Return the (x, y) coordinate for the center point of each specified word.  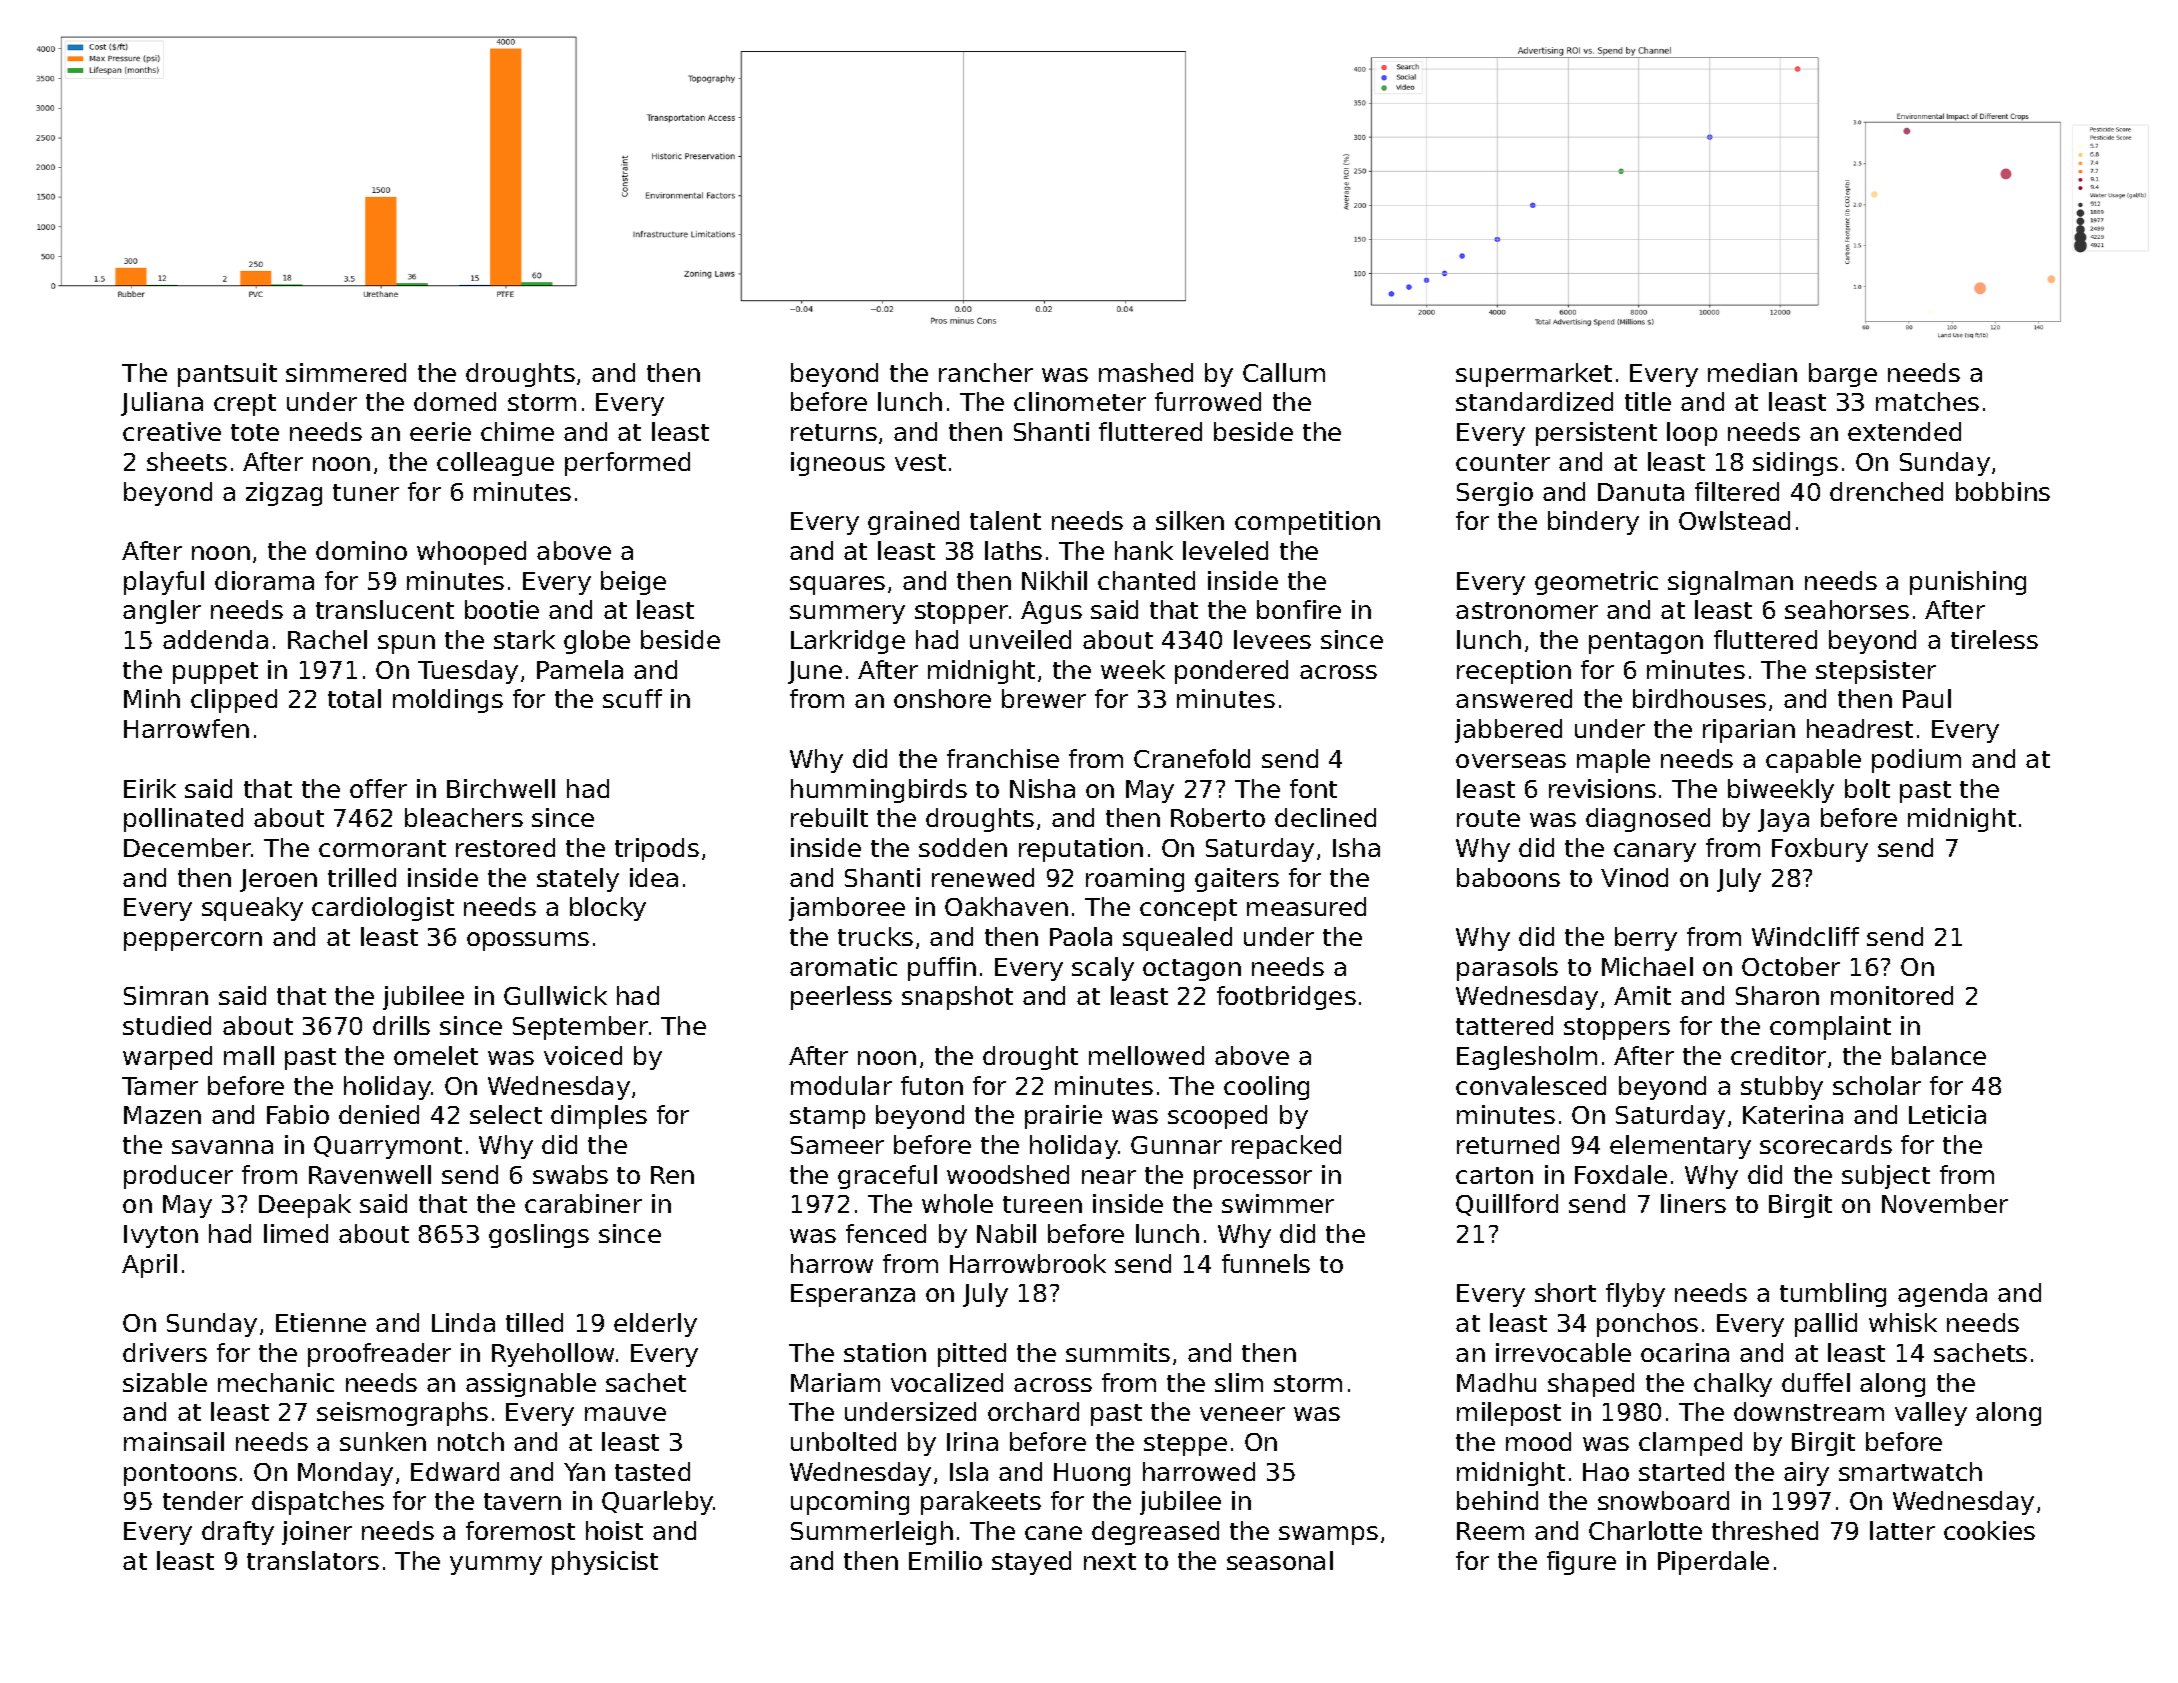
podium (1916, 761)
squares (837, 585)
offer (378, 788)
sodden (963, 847)
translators (313, 1560)
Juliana (162, 404)
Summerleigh (872, 1533)
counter (1503, 462)
